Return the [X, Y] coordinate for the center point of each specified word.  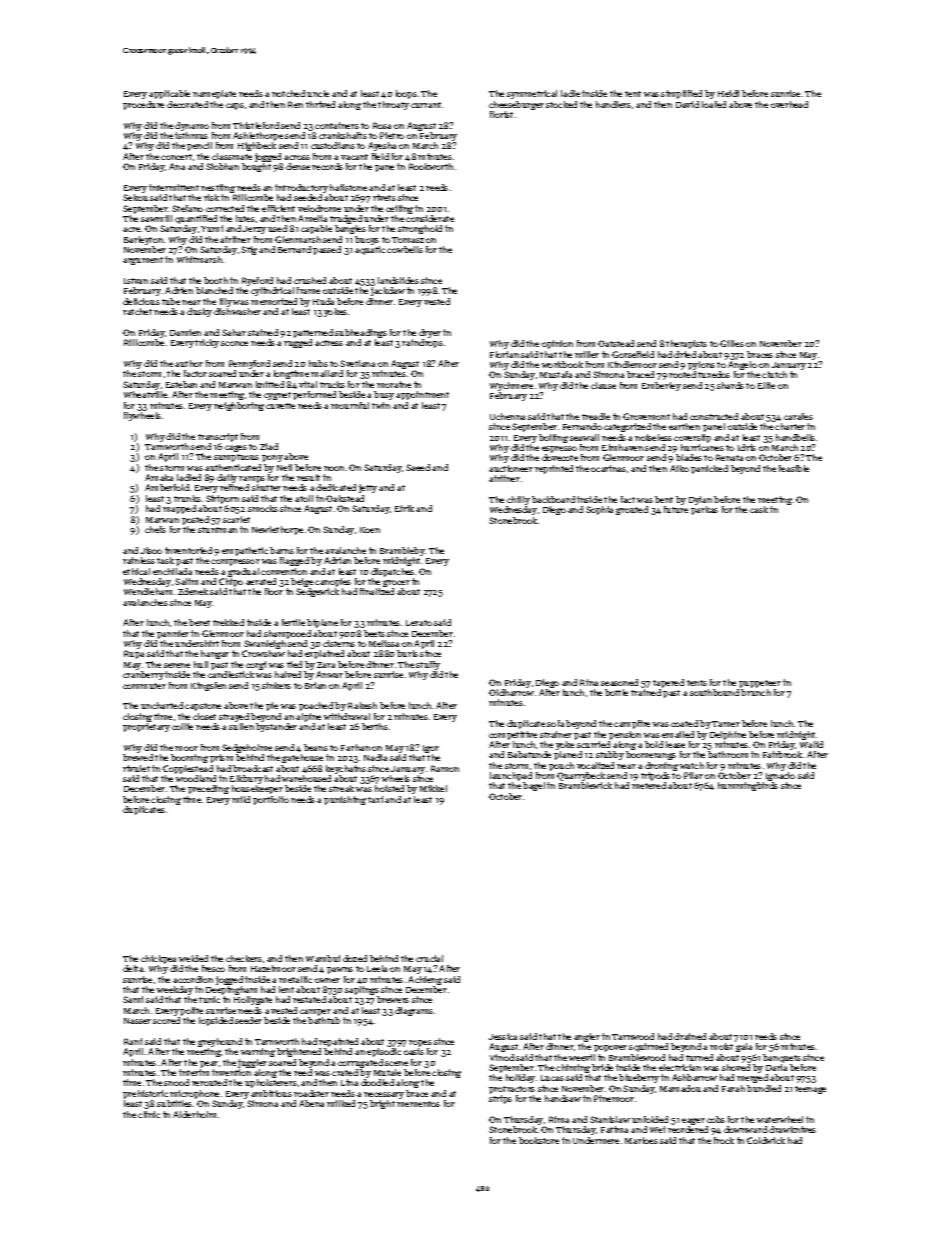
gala [744, 1047]
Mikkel [433, 788]
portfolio [271, 800]
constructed [714, 416]
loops [406, 94]
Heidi [728, 93]
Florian [504, 354]
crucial [429, 958]
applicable [169, 94]
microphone [194, 1094]
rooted [682, 374]
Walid [811, 744]
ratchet [137, 311]
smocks [263, 508]
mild [241, 799]
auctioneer [511, 468]
